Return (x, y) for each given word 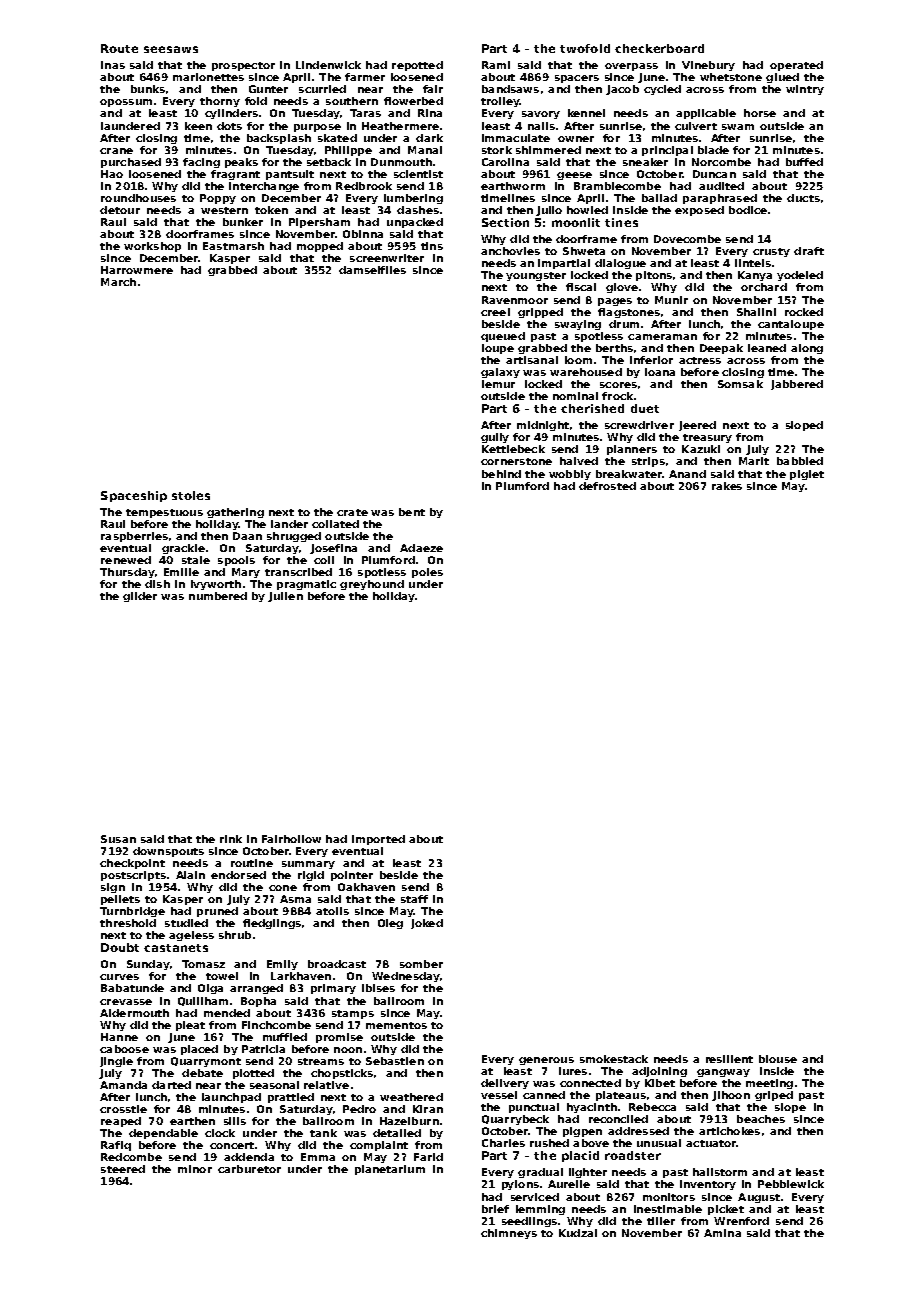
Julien (285, 597)
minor (195, 1169)
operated (796, 66)
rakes (727, 486)
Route (119, 48)
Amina (722, 1233)
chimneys (509, 1234)
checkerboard (659, 48)
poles (427, 573)
